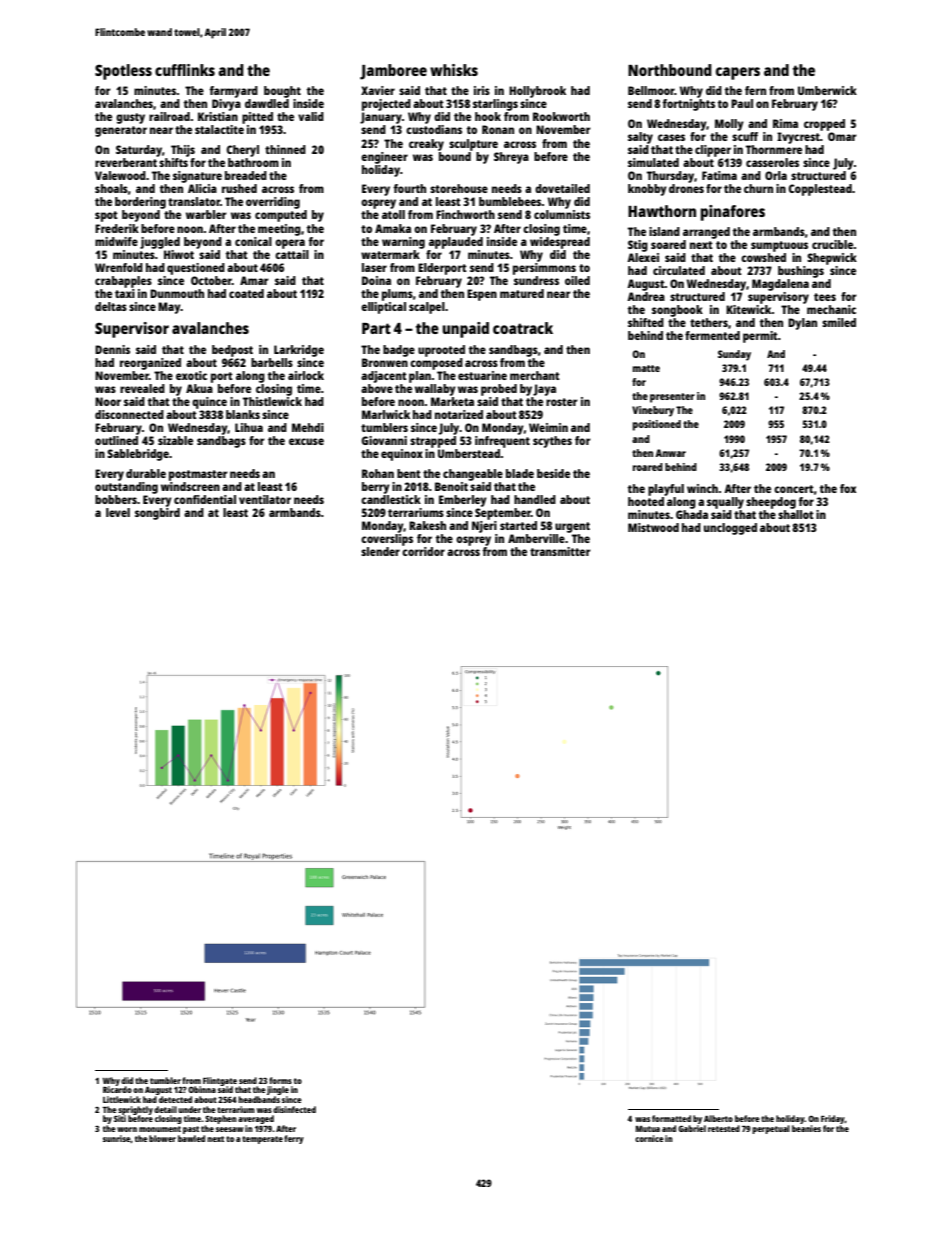  I want to click on shallot, so click(796, 514).
